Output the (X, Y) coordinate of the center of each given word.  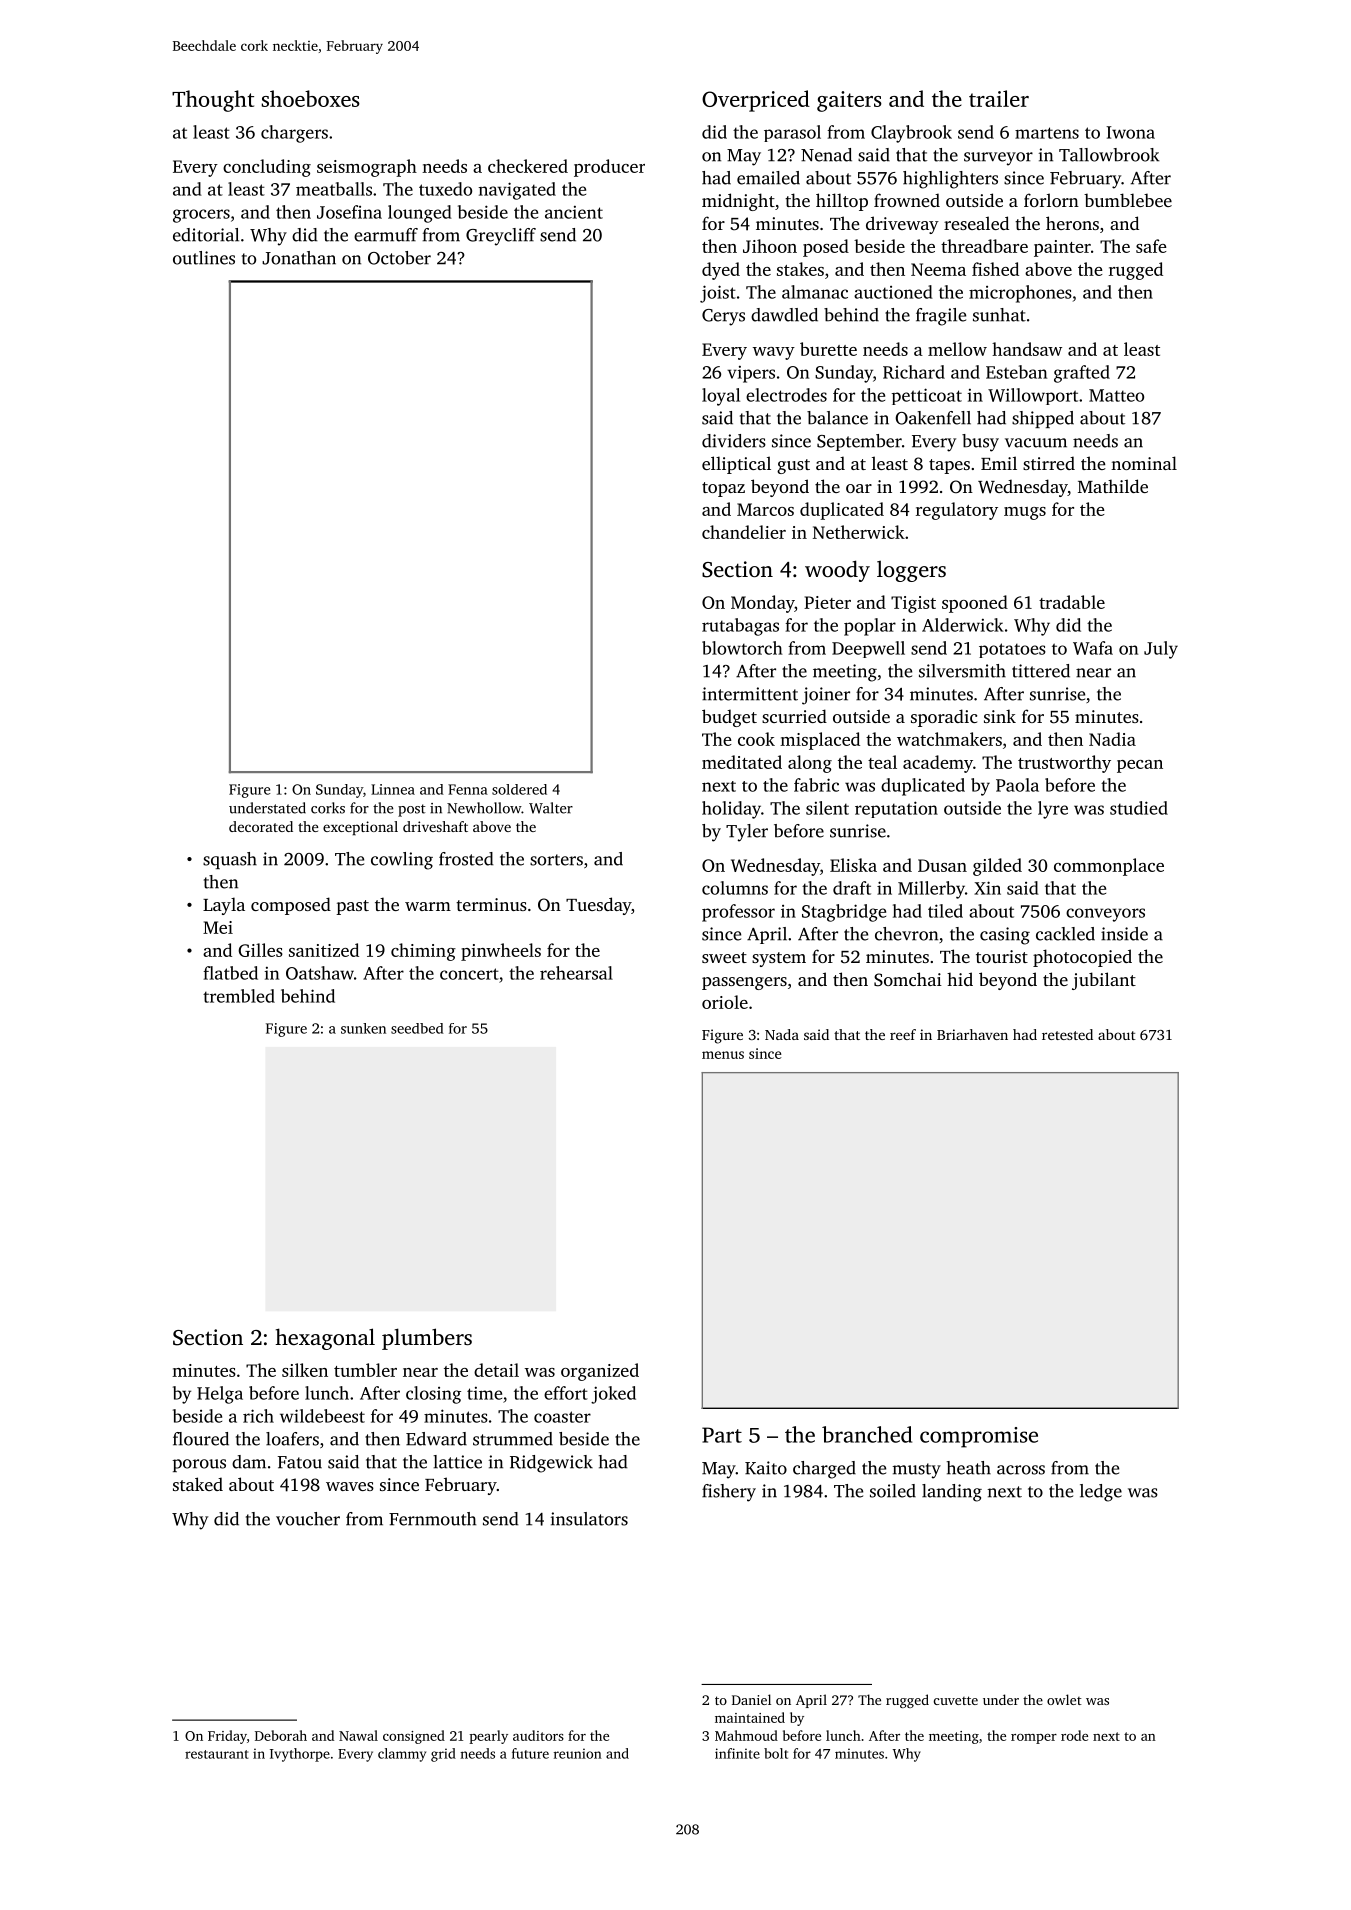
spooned (975, 604)
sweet (724, 957)
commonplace (1109, 867)
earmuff (386, 235)
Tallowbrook (1109, 155)
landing (952, 1493)
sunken (363, 1028)
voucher (308, 1519)
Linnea (393, 789)
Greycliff (501, 237)
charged (824, 1470)
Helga (220, 1395)
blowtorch (742, 648)
